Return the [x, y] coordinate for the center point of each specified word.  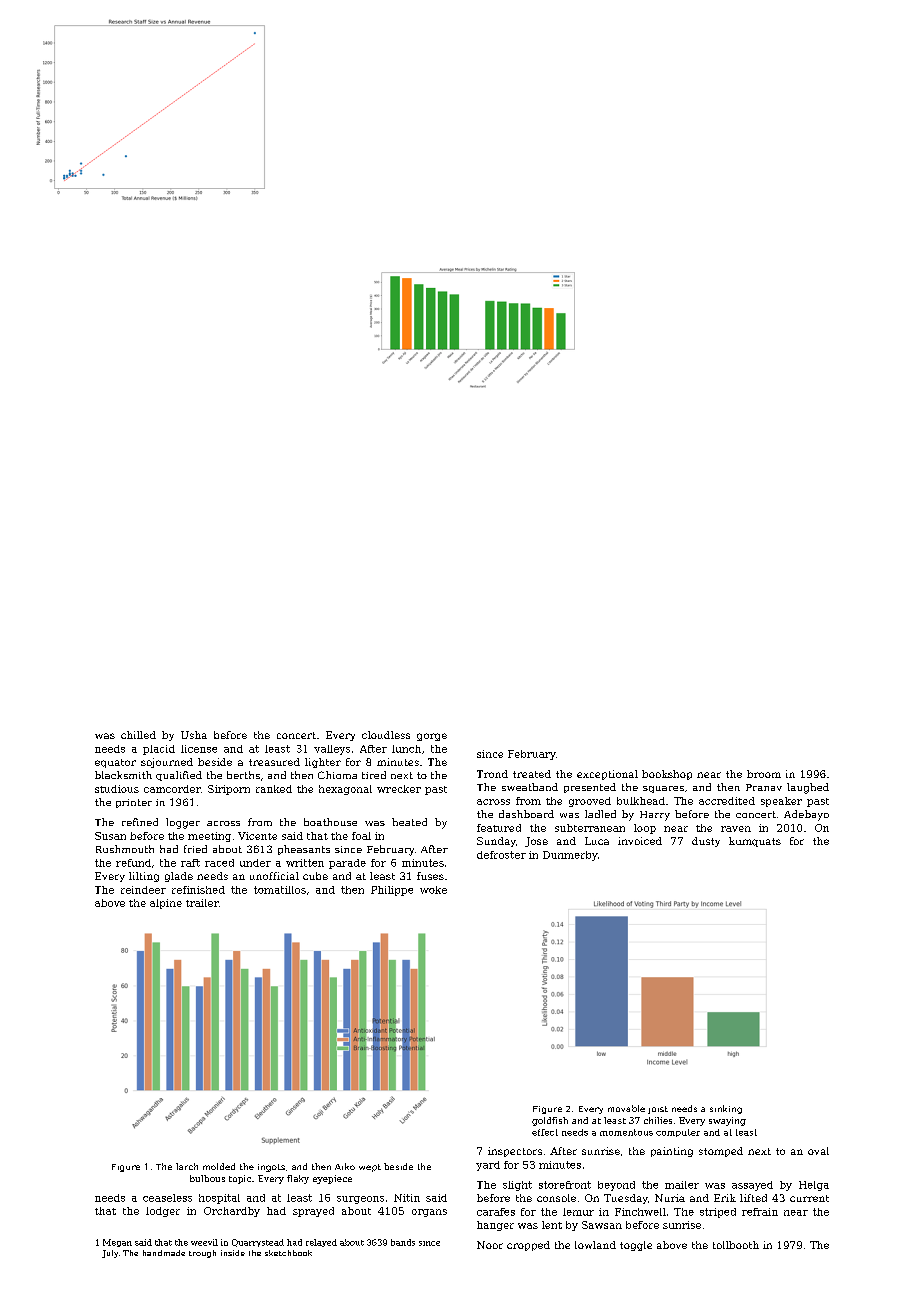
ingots [271, 1168]
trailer [202, 903]
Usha [194, 735]
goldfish [550, 1121]
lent [552, 1225]
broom [764, 774]
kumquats [755, 842]
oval [818, 1151]
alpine [166, 904]
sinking [726, 1109]
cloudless [386, 735]
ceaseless [167, 1198]
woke [433, 890]
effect [545, 1132]
